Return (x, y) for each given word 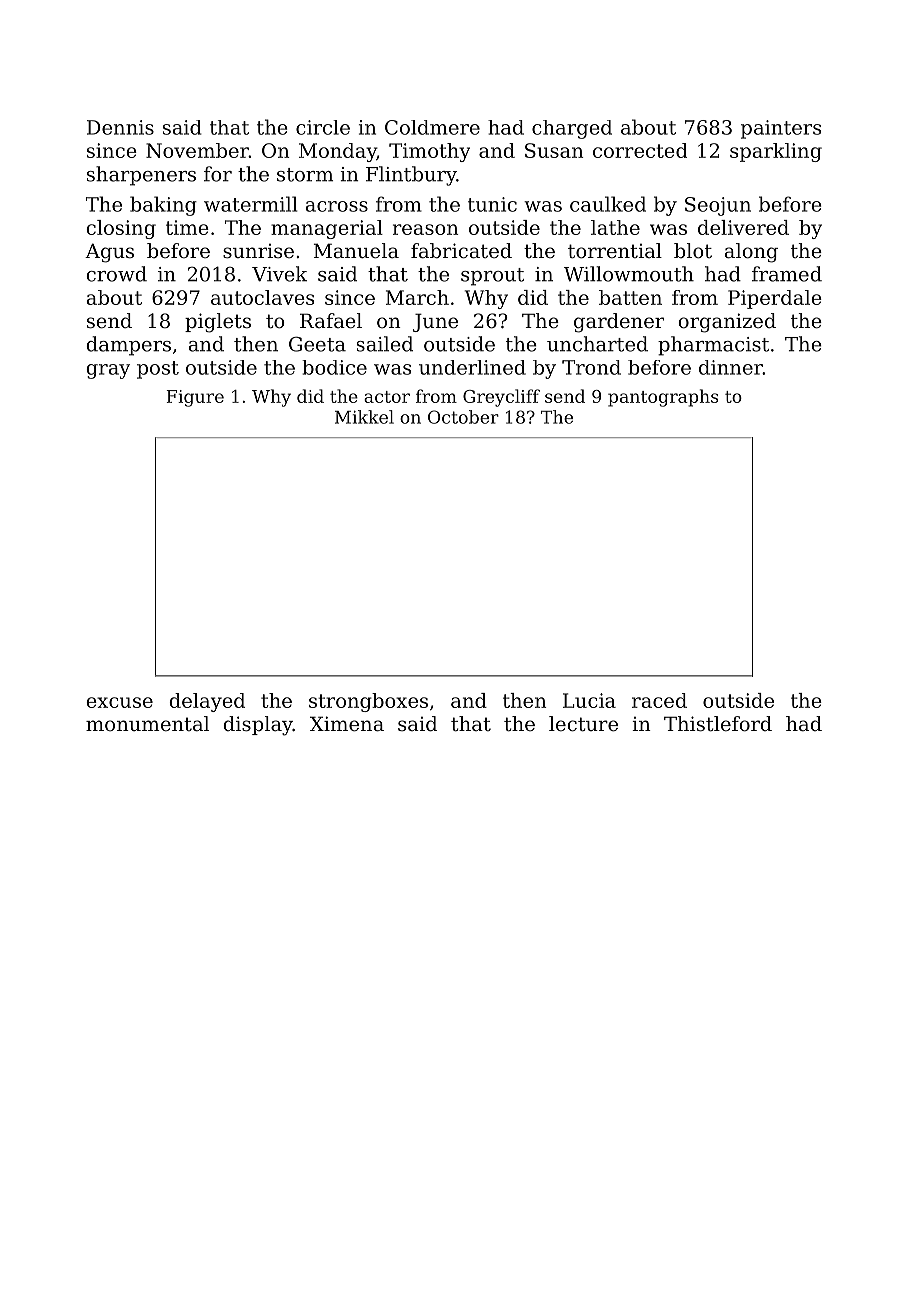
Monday (338, 152)
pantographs (663, 398)
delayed (207, 702)
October (463, 417)
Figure (195, 398)
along (751, 253)
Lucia (589, 700)
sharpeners (141, 176)
